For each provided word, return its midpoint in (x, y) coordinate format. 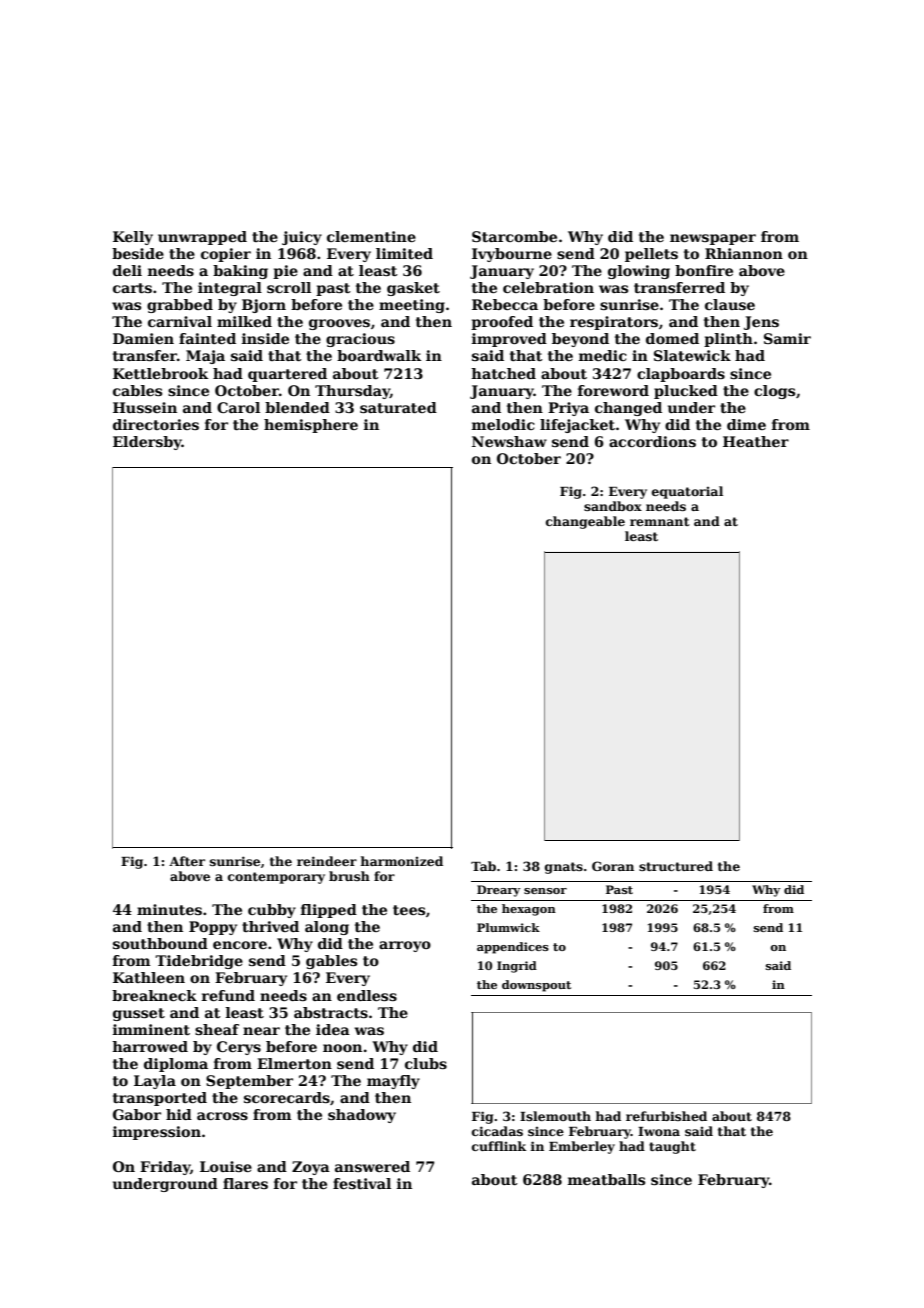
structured (676, 866)
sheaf (217, 1029)
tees (409, 910)
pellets (651, 255)
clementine (371, 236)
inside (265, 338)
